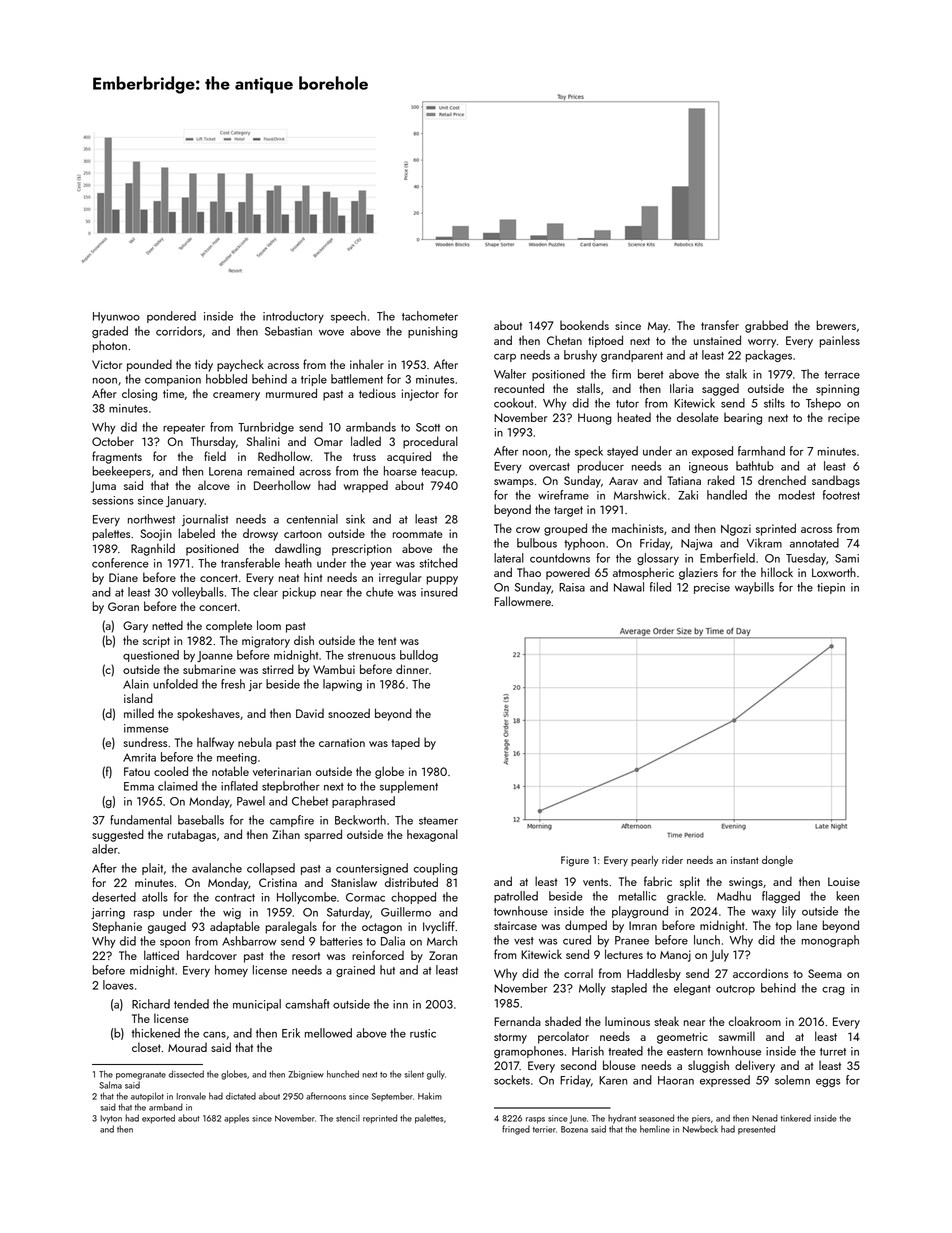 This image has width=952, height=1233. What do you see at coordinates (524, 941) in the image?
I see `vest` at bounding box center [524, 941].
